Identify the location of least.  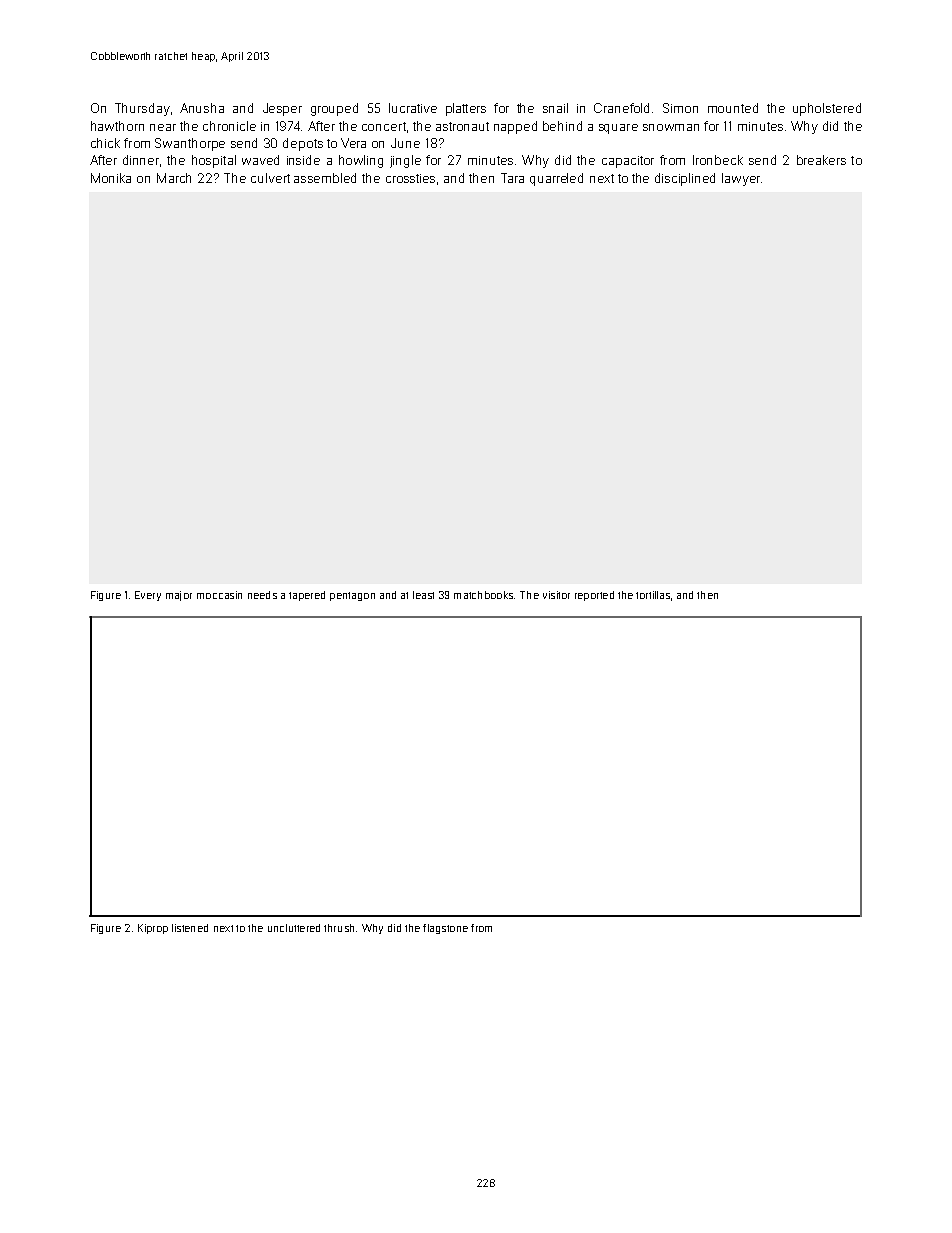
(423, 595).
